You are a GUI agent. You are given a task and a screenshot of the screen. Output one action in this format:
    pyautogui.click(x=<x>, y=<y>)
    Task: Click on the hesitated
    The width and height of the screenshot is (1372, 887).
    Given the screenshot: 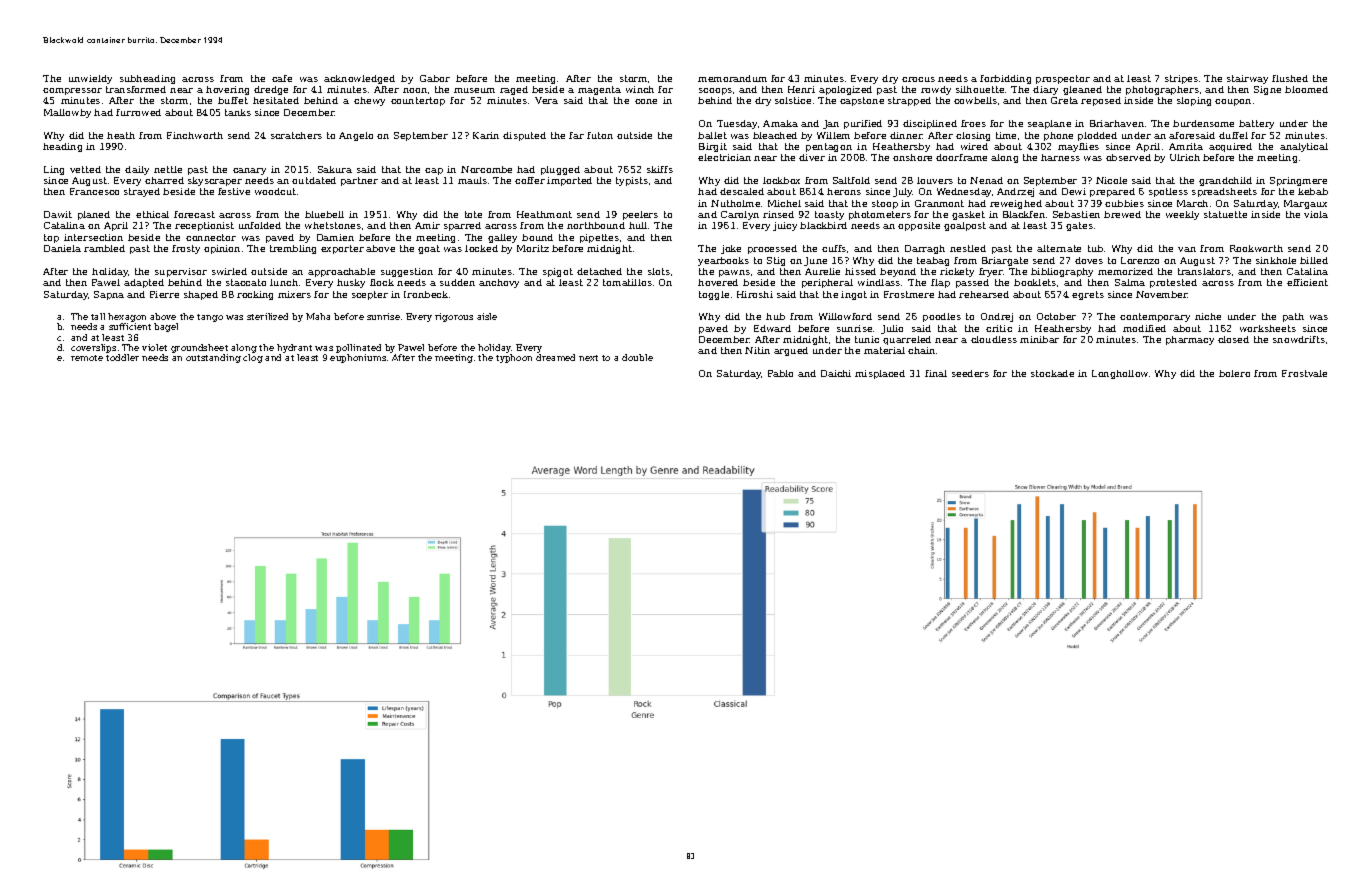 What is the action you would take?
    pyautogui.click(x=276, y=100)
